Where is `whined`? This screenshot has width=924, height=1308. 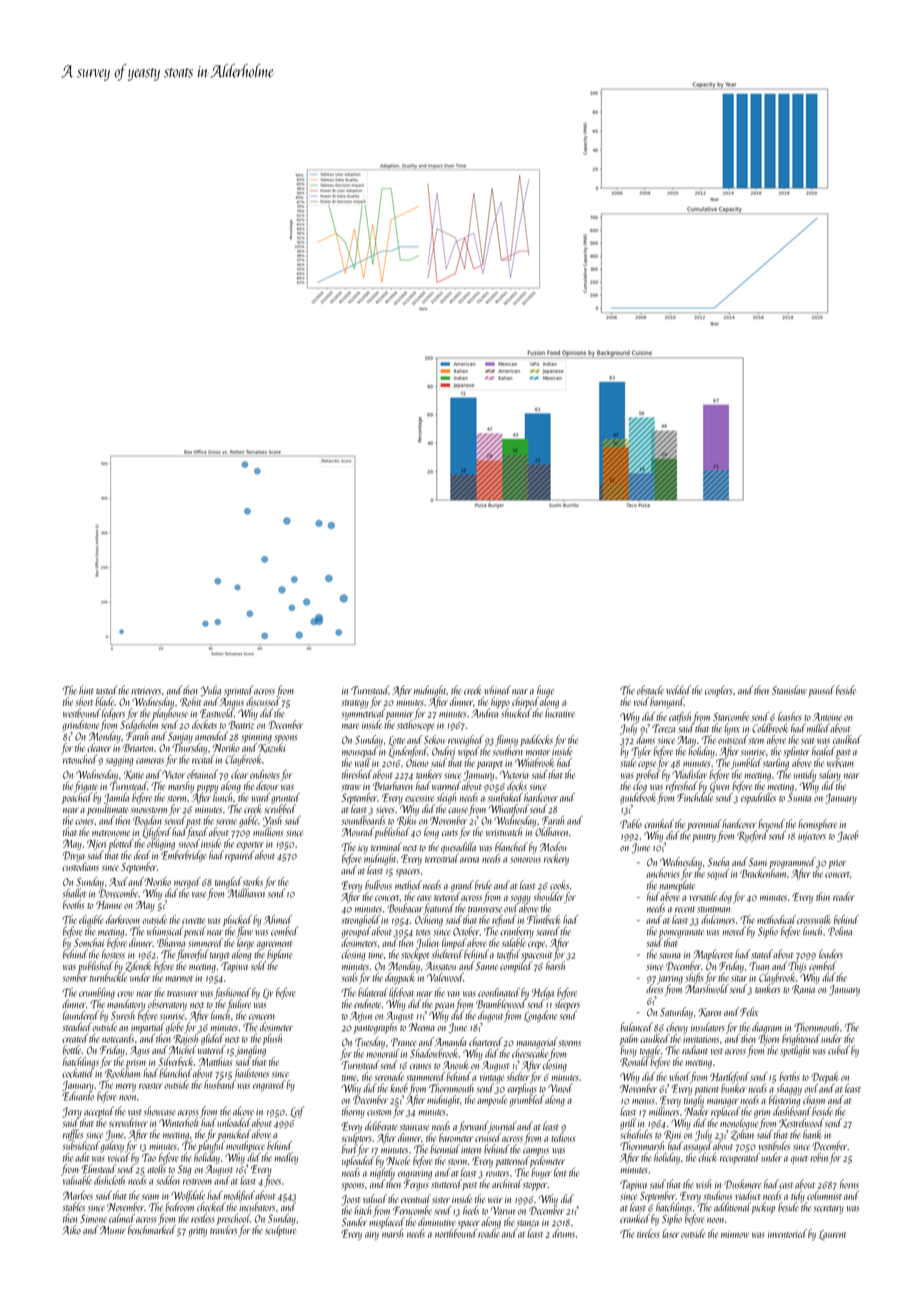
whined is located at coordinates (497, 690).
